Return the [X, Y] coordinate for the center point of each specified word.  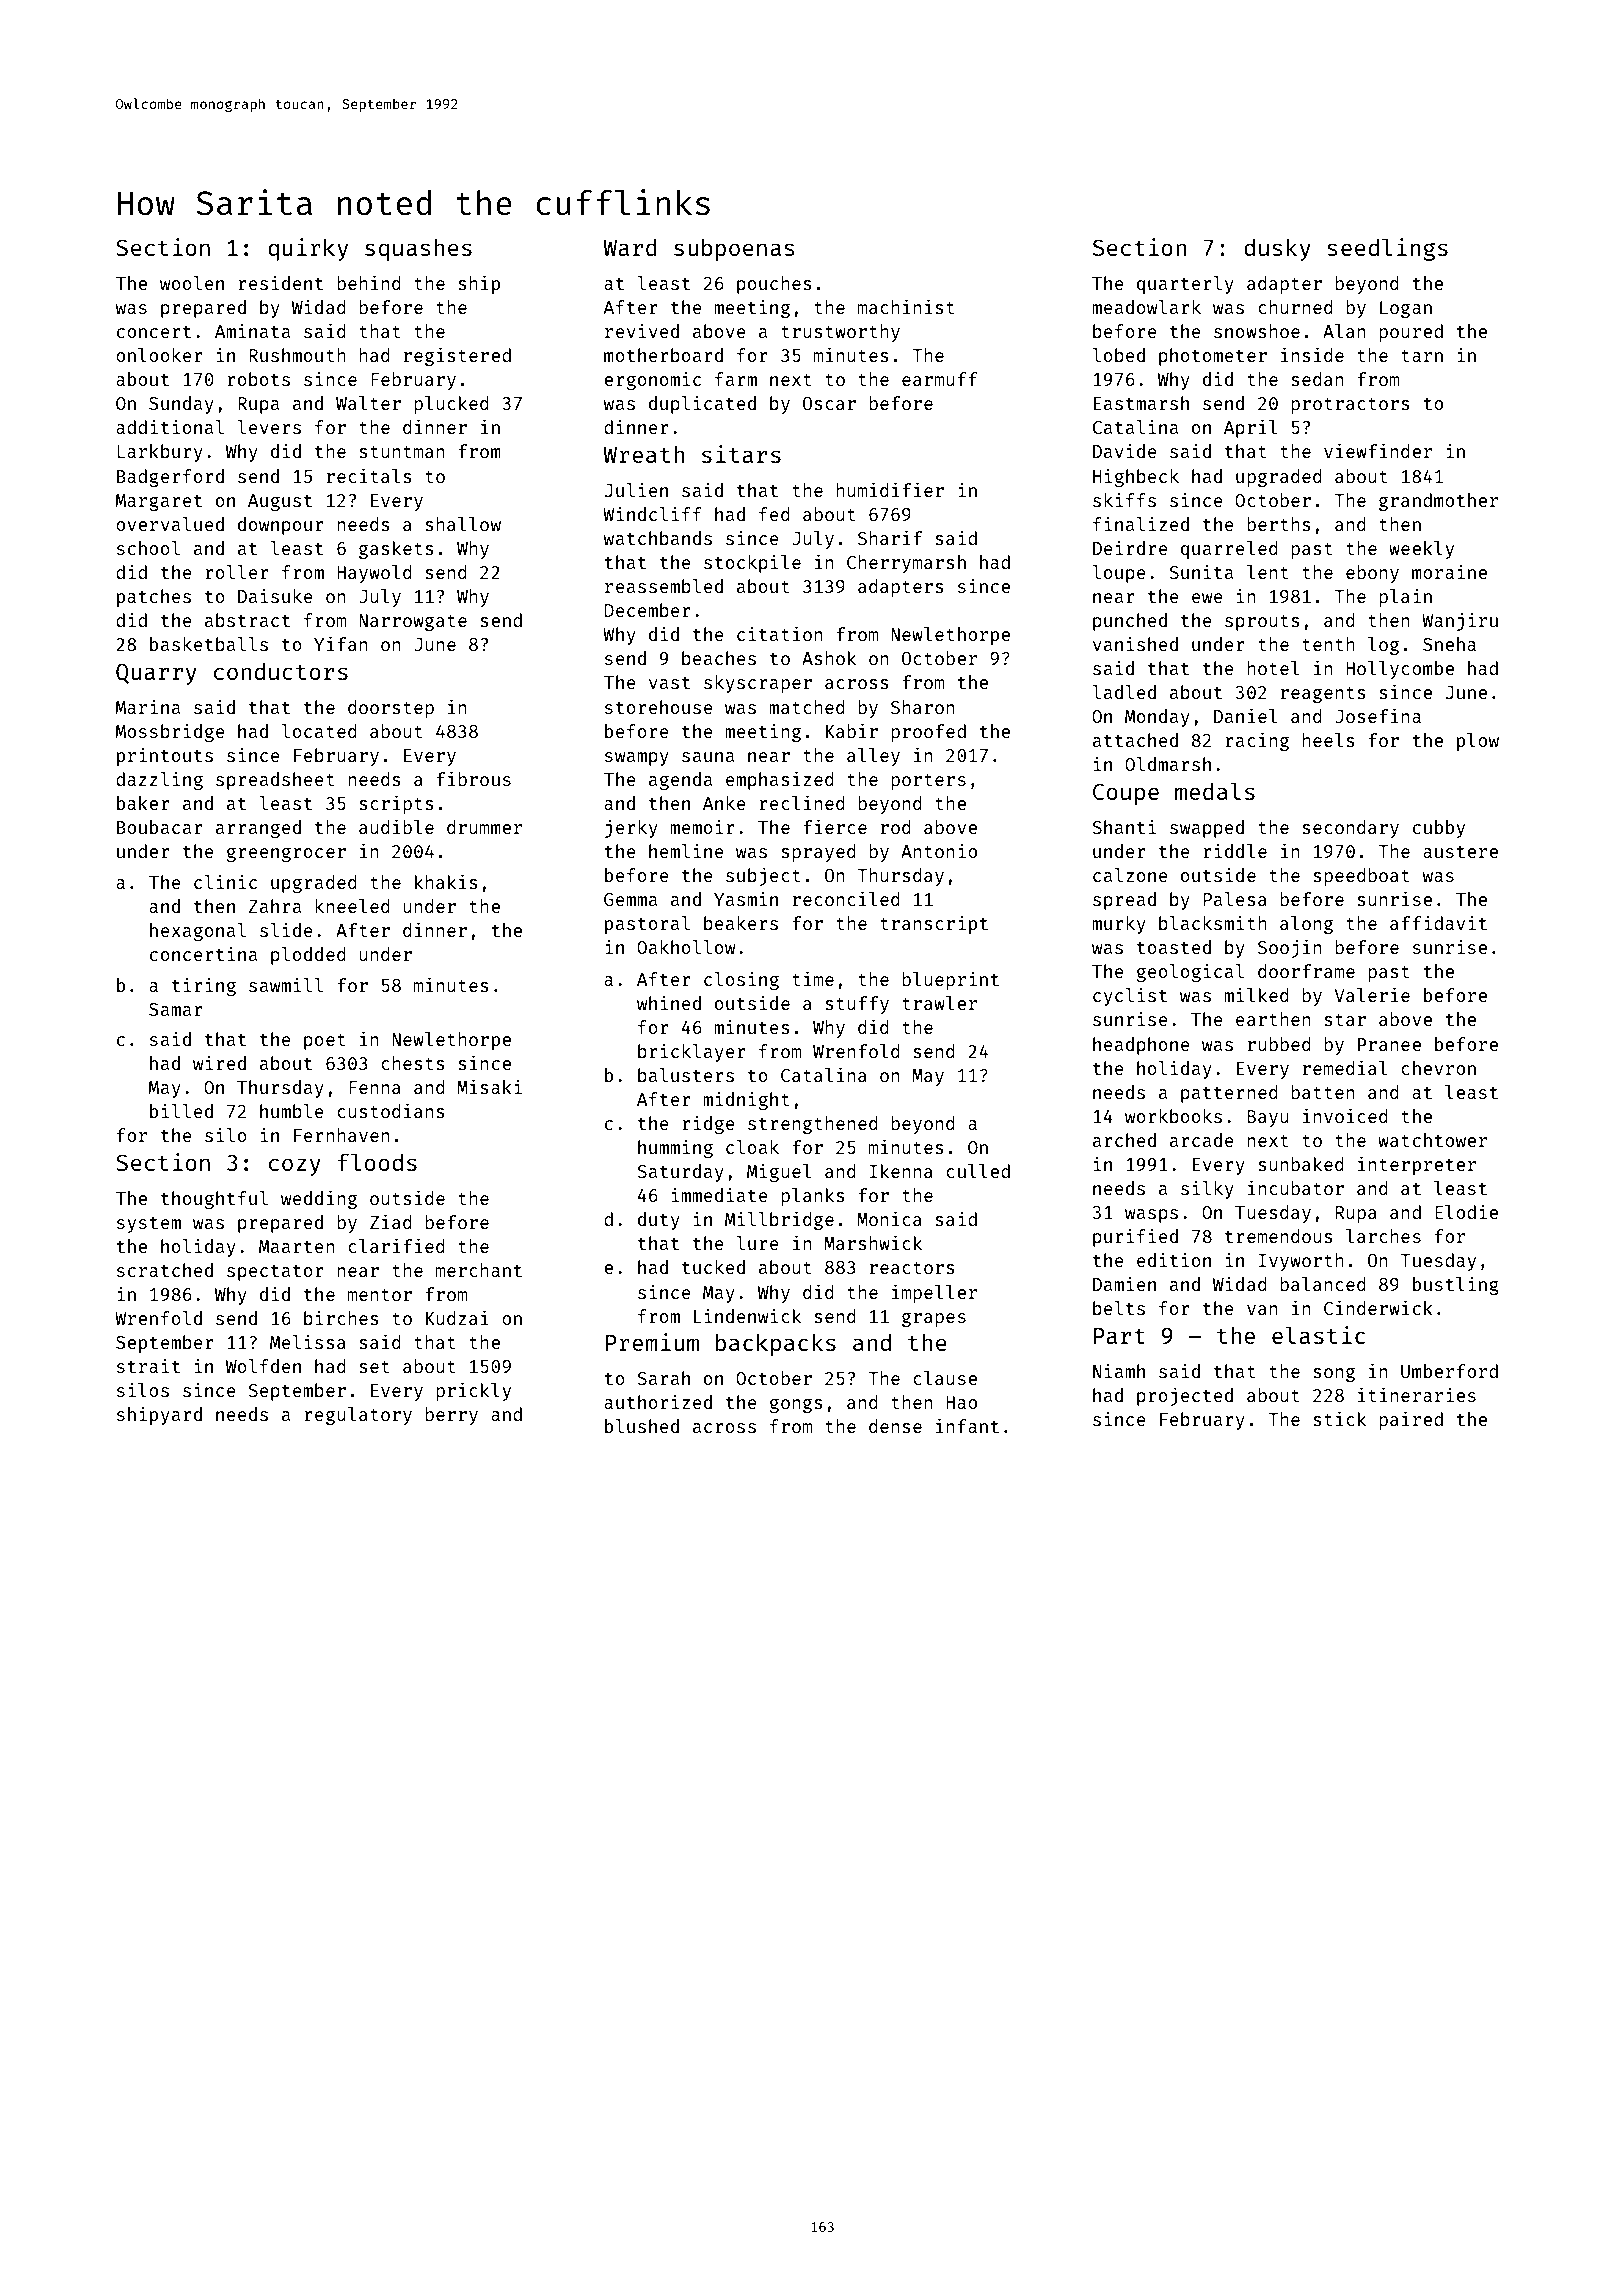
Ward [629, 247]
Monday [1157, 718]
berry [452, 1416]
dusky [1277, 249]
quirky [308, 249]
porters [929, 782]
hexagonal [198, 932]
